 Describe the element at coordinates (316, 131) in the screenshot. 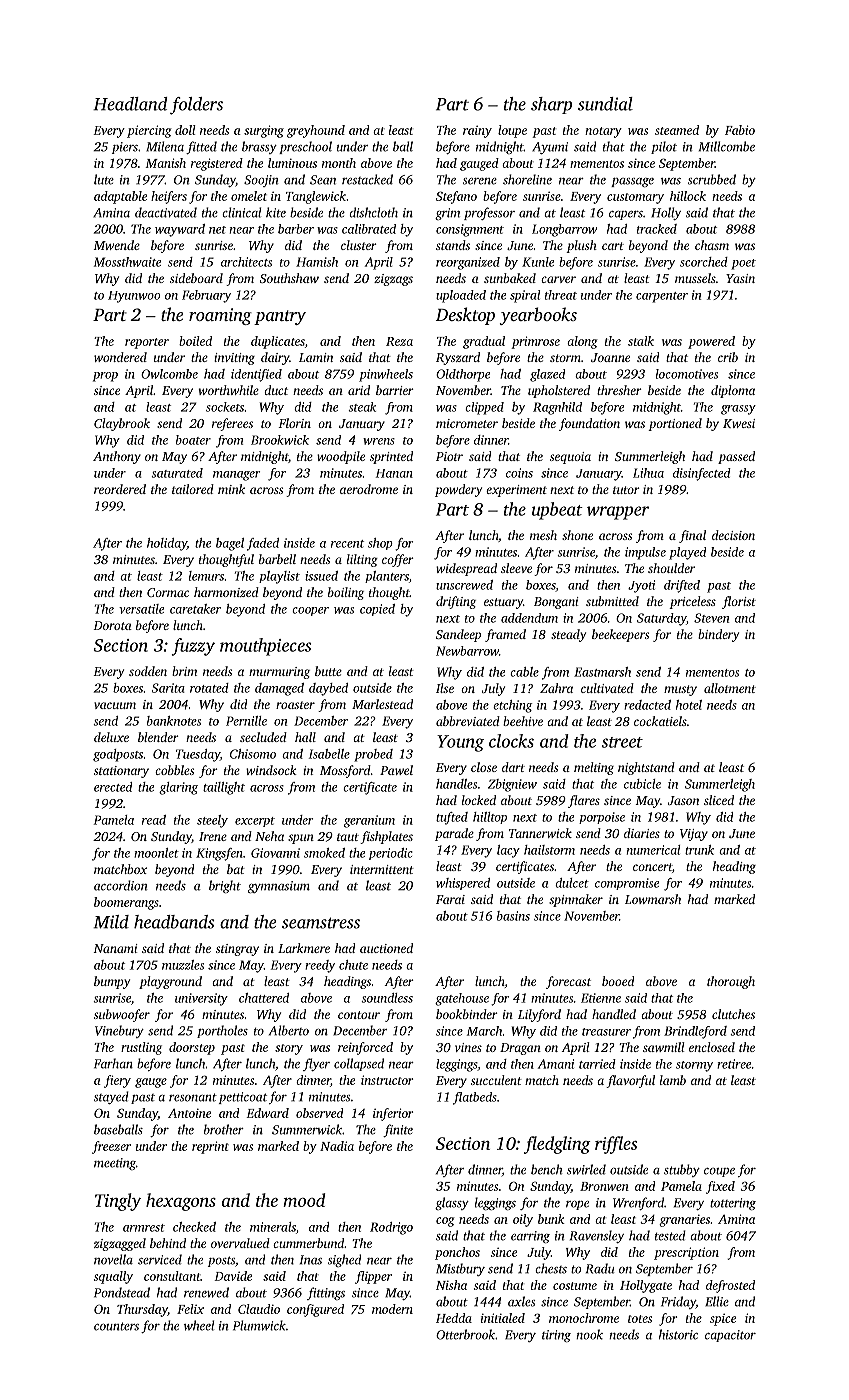

I see `greyhound` at that location.
